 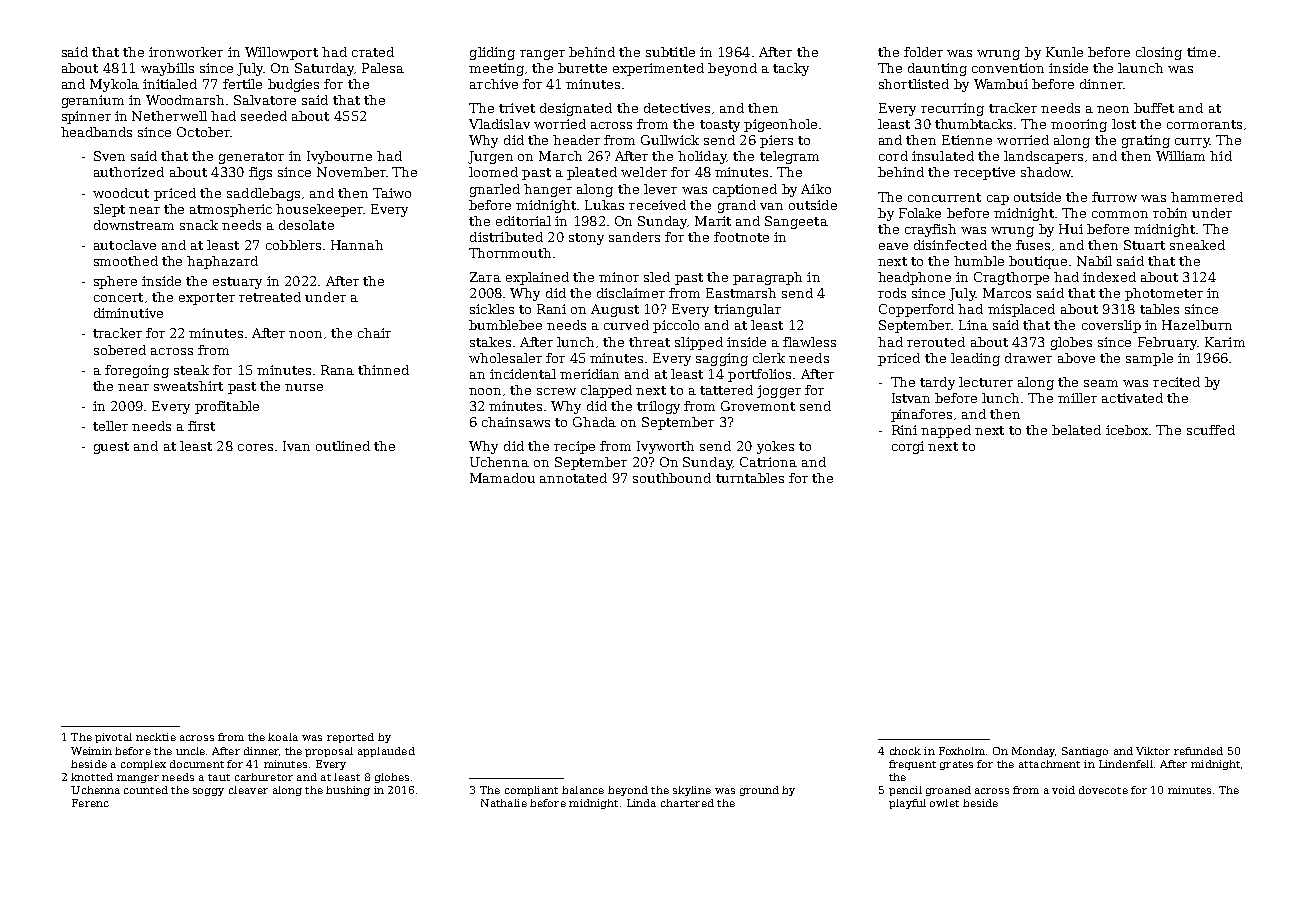 What do you see at coordinates (109, 210) in the screenshot?
I see `slept` at bounding box center [109, 210].
